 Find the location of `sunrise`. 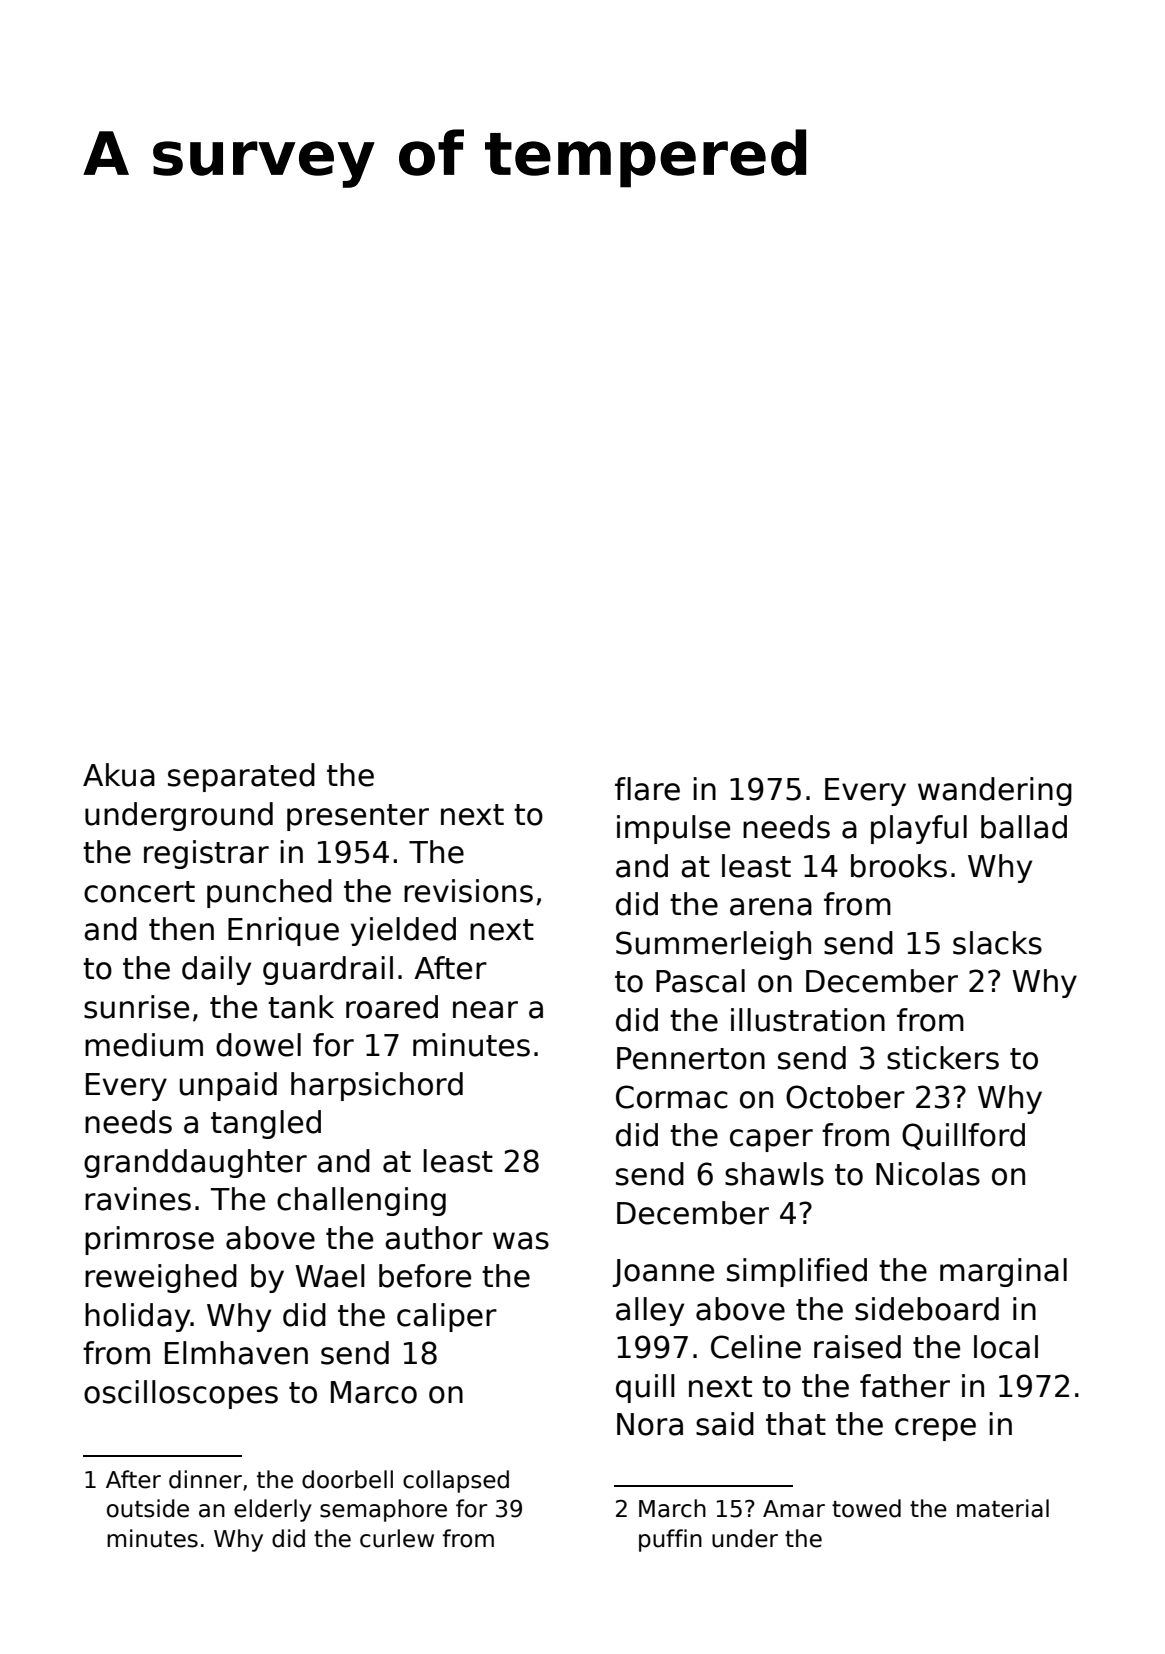

sunrise is located at coordinates (136, 1007).
